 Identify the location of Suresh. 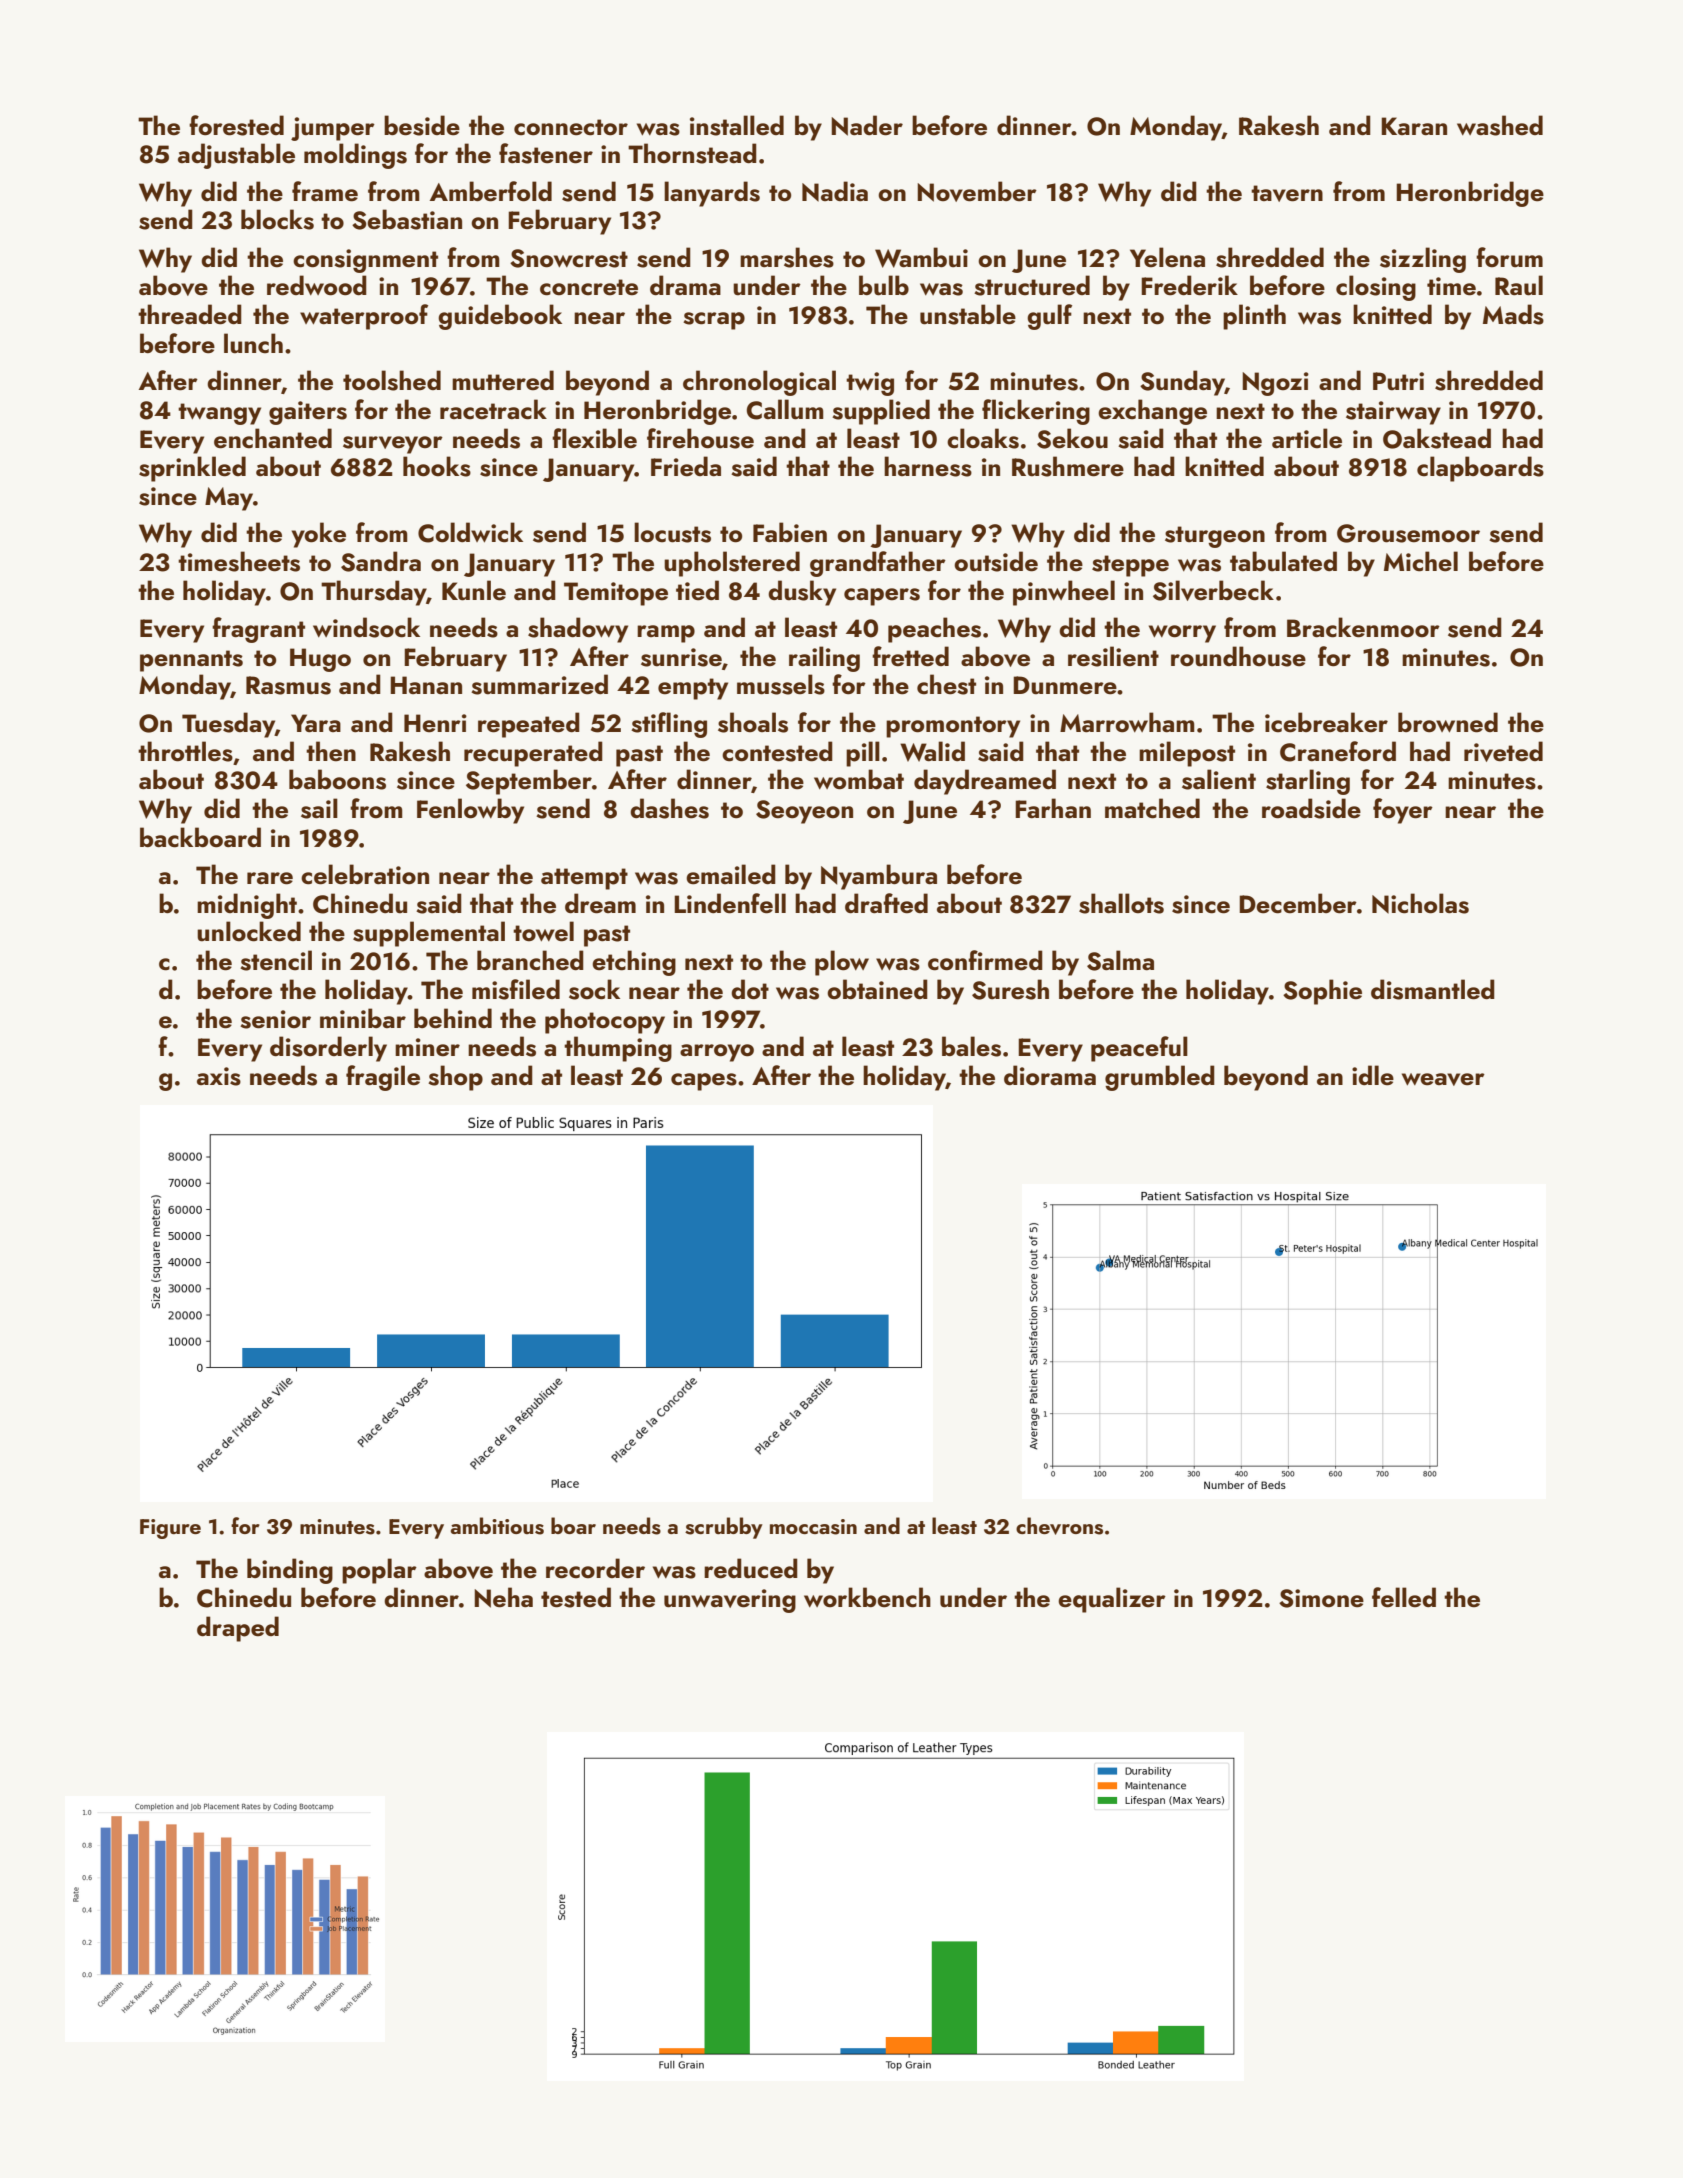
(1010, 989).
